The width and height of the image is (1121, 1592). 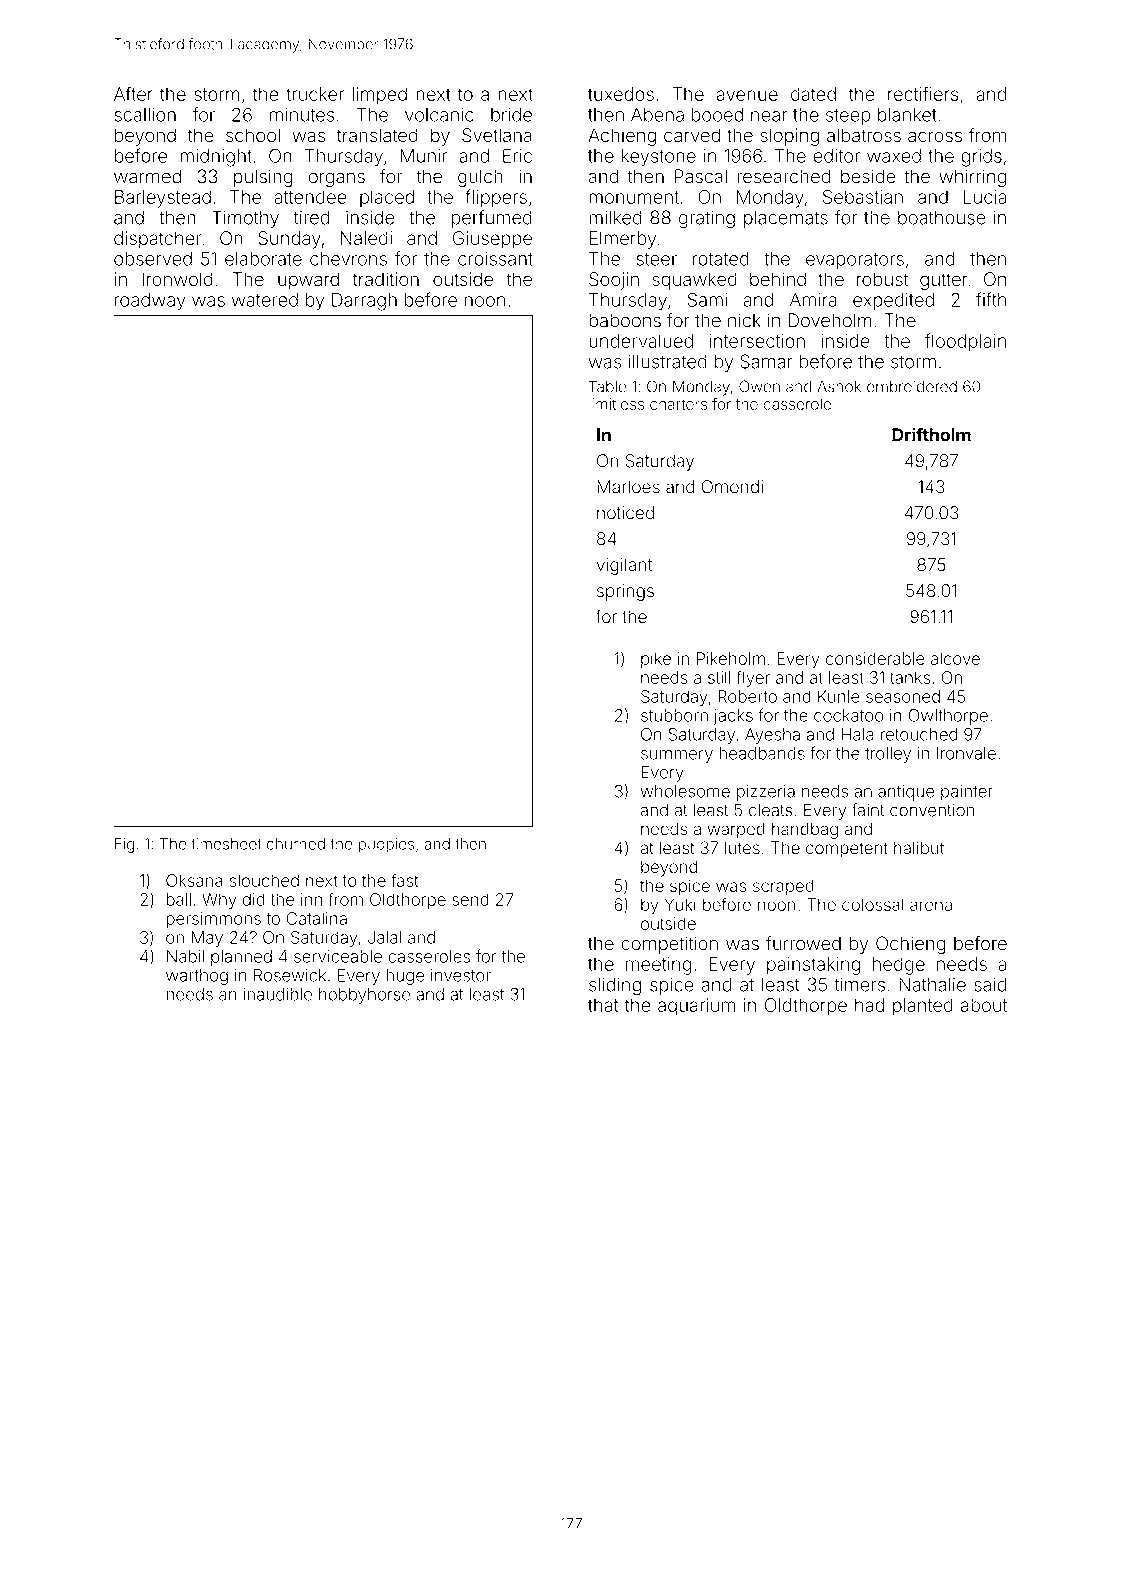 I want to click on hobbyhorse, so click(x=364, y=996).
